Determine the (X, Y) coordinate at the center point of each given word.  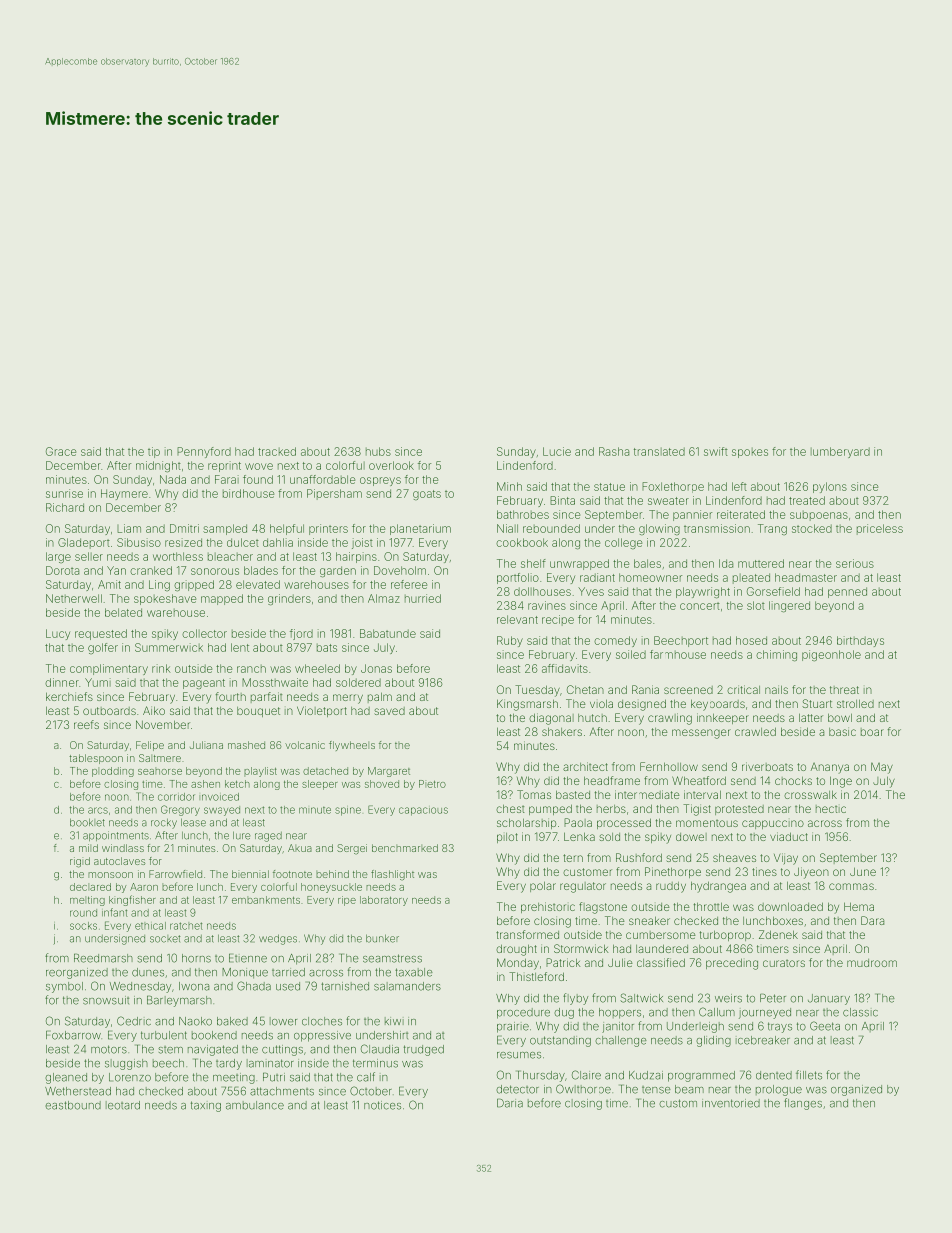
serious (855, 563)
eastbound (73, 1105)
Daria (510, 1103)
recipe (558, 620)
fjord (301, 634)
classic (860, 1012)
